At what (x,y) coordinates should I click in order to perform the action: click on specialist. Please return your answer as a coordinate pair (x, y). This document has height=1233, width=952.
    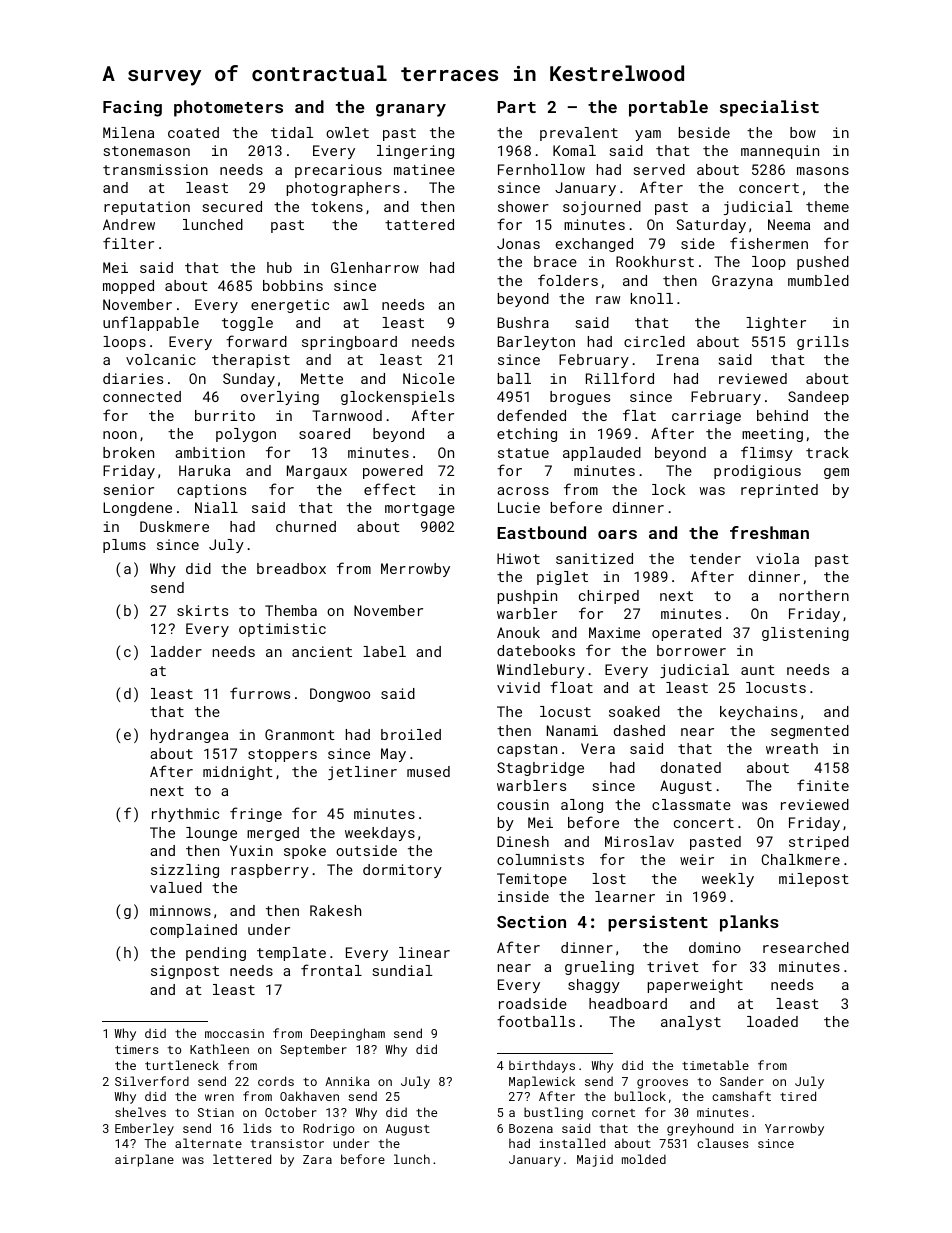
    Looking at the image, I should click on (769, 108).
